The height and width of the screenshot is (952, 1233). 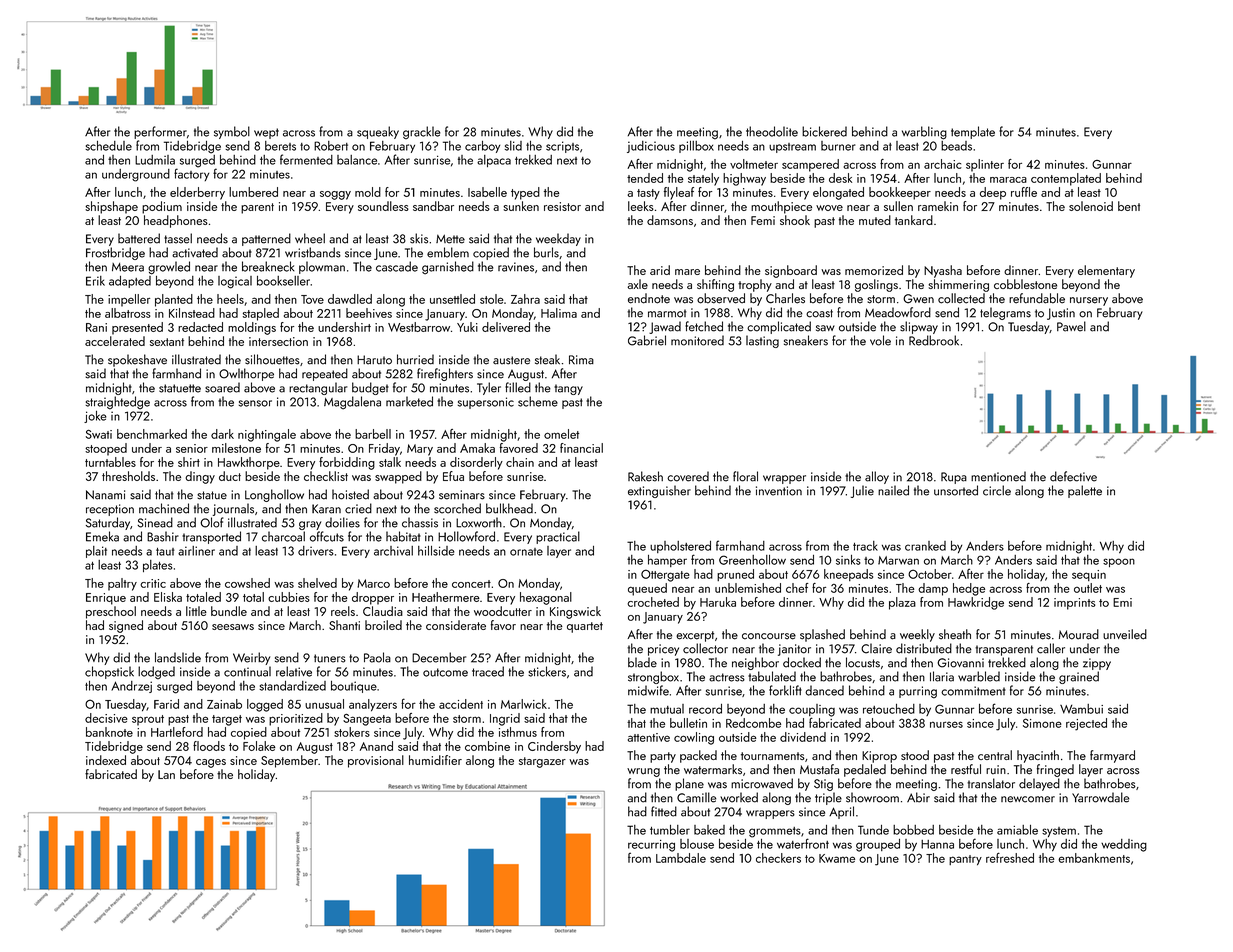 I want to click on Andrzej, so click(x=131, y=687).
